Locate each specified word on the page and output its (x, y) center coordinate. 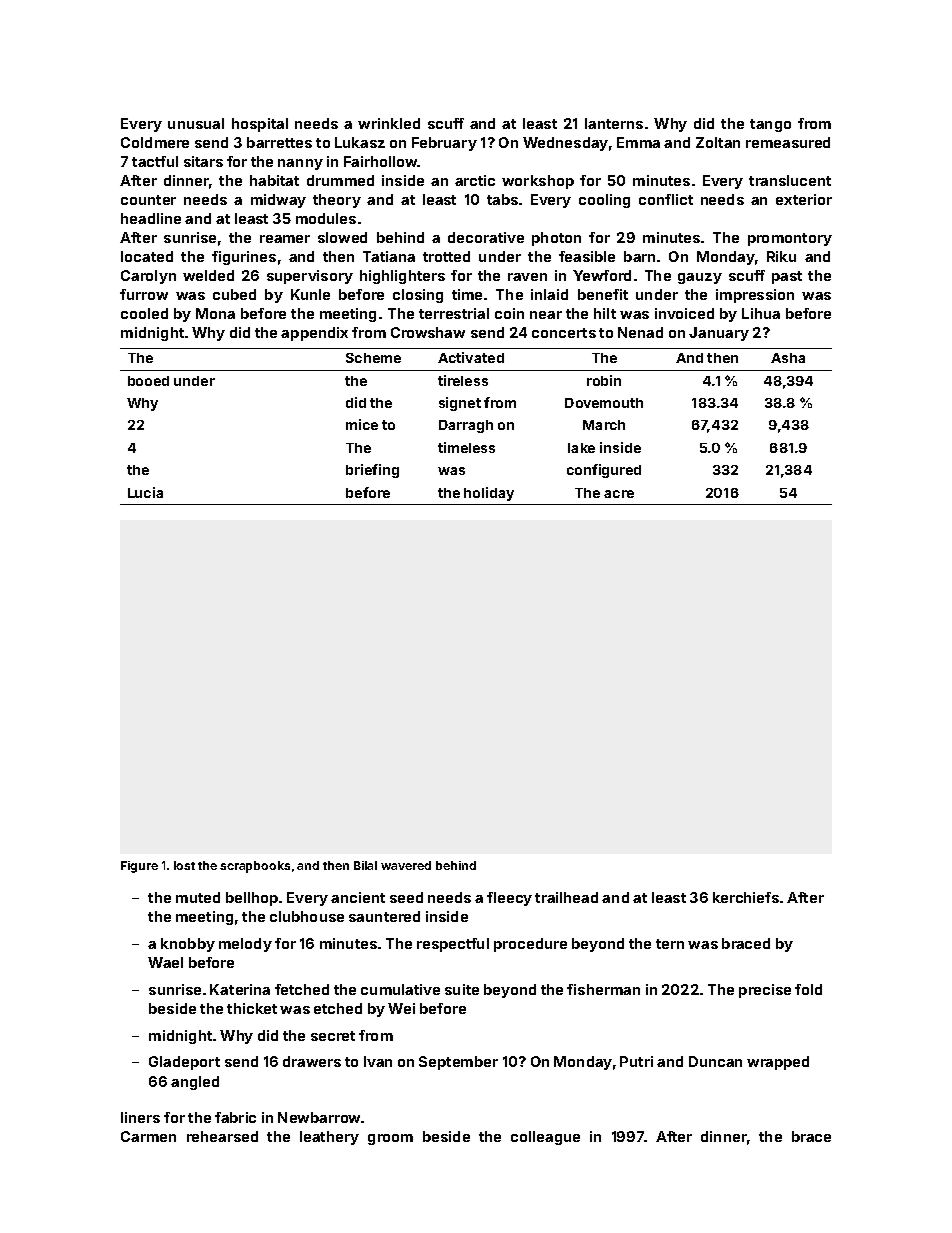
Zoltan (718, 142)
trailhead (566, 897)
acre (619, 494)
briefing (372, 471)
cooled (144, 313)
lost (184, 865)
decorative (486, 237)
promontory (790, 239)
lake (581, 448)
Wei (401, 1008)
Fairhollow (380, 161)
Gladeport (184, 1063)
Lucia (145, 492)
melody (245, 945)
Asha (788, 358)
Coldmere (155, 142)
